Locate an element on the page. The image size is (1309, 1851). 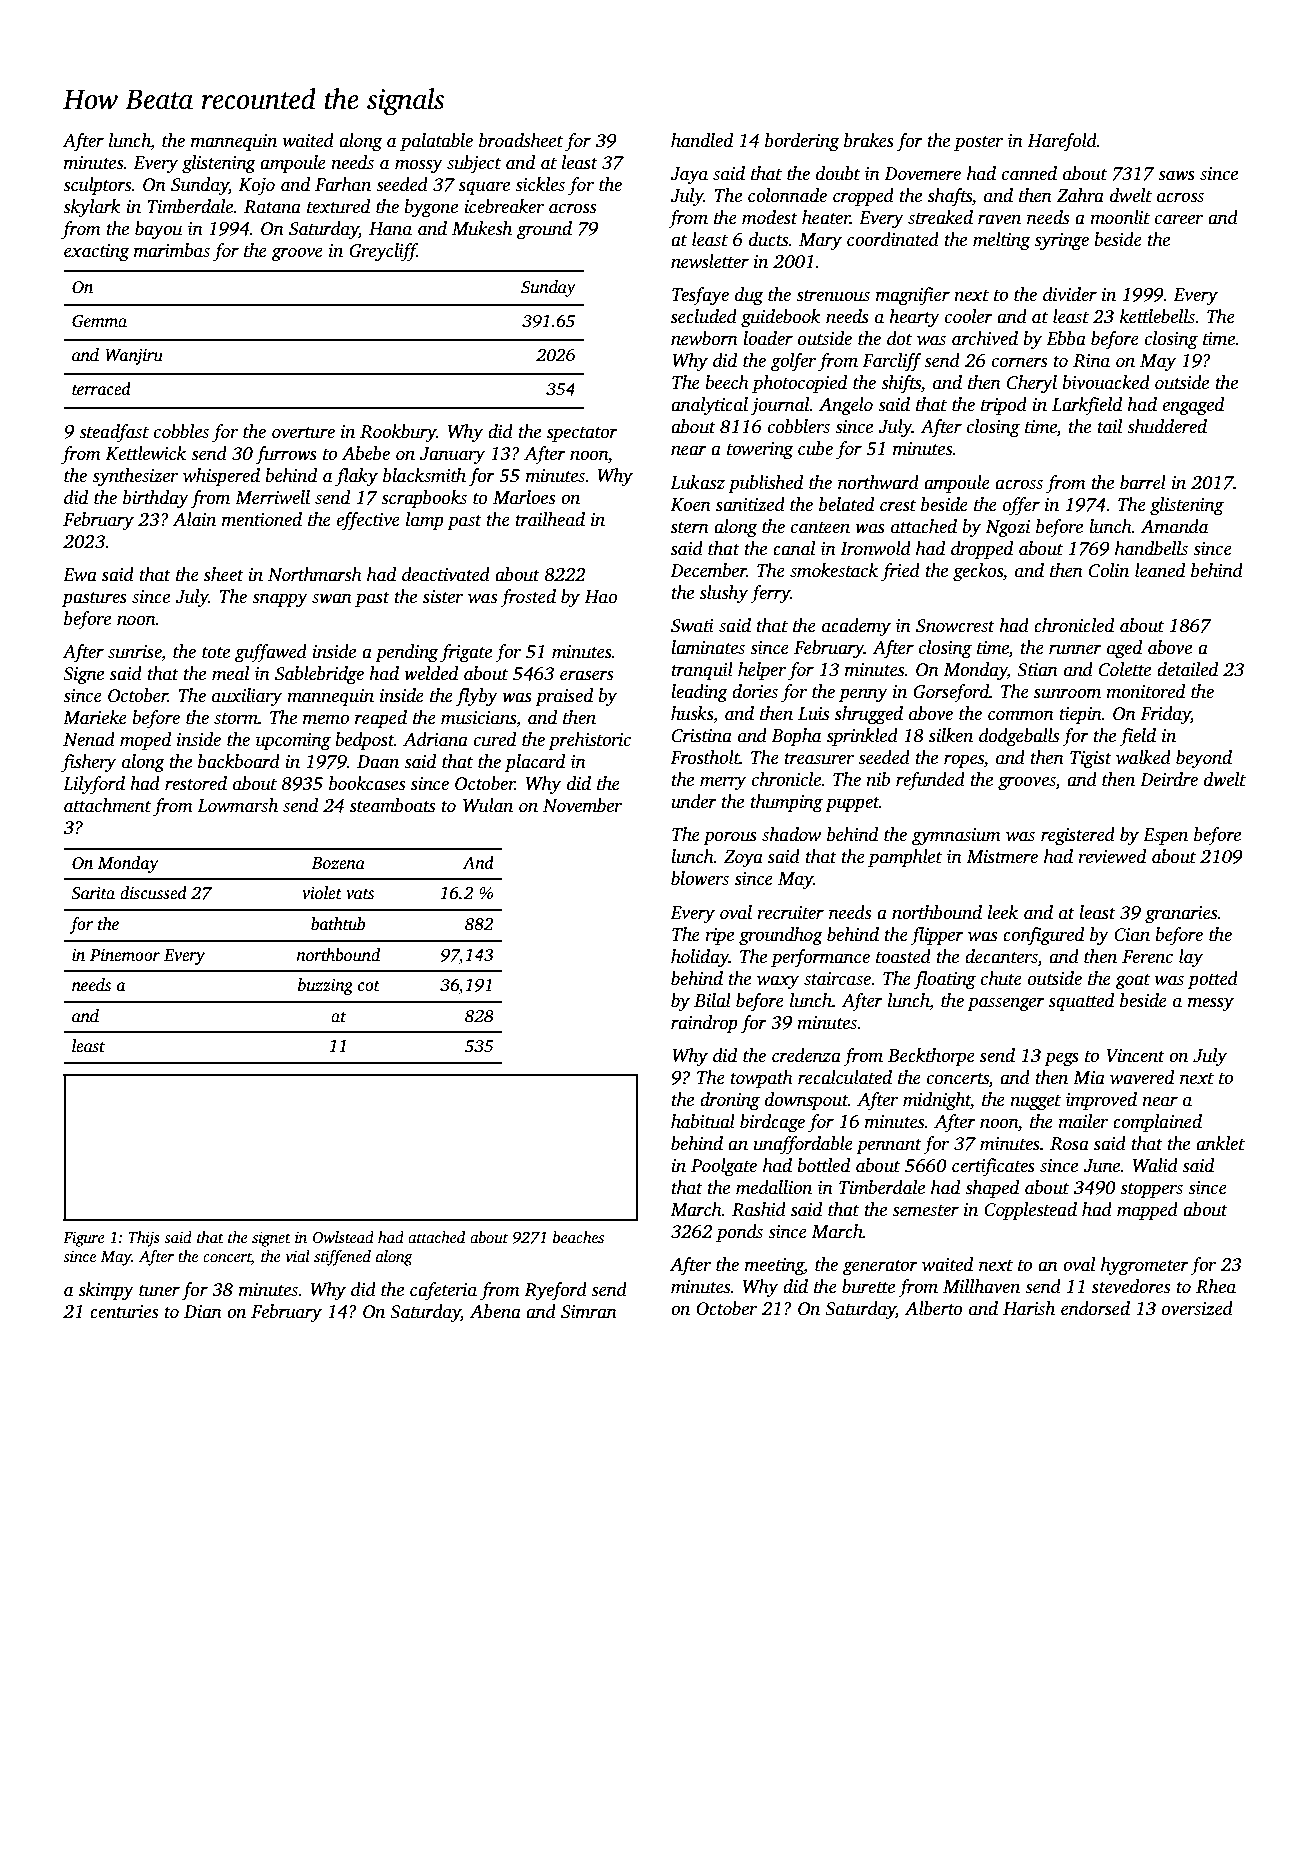
marimbas is located at coordinates (172, 250).
